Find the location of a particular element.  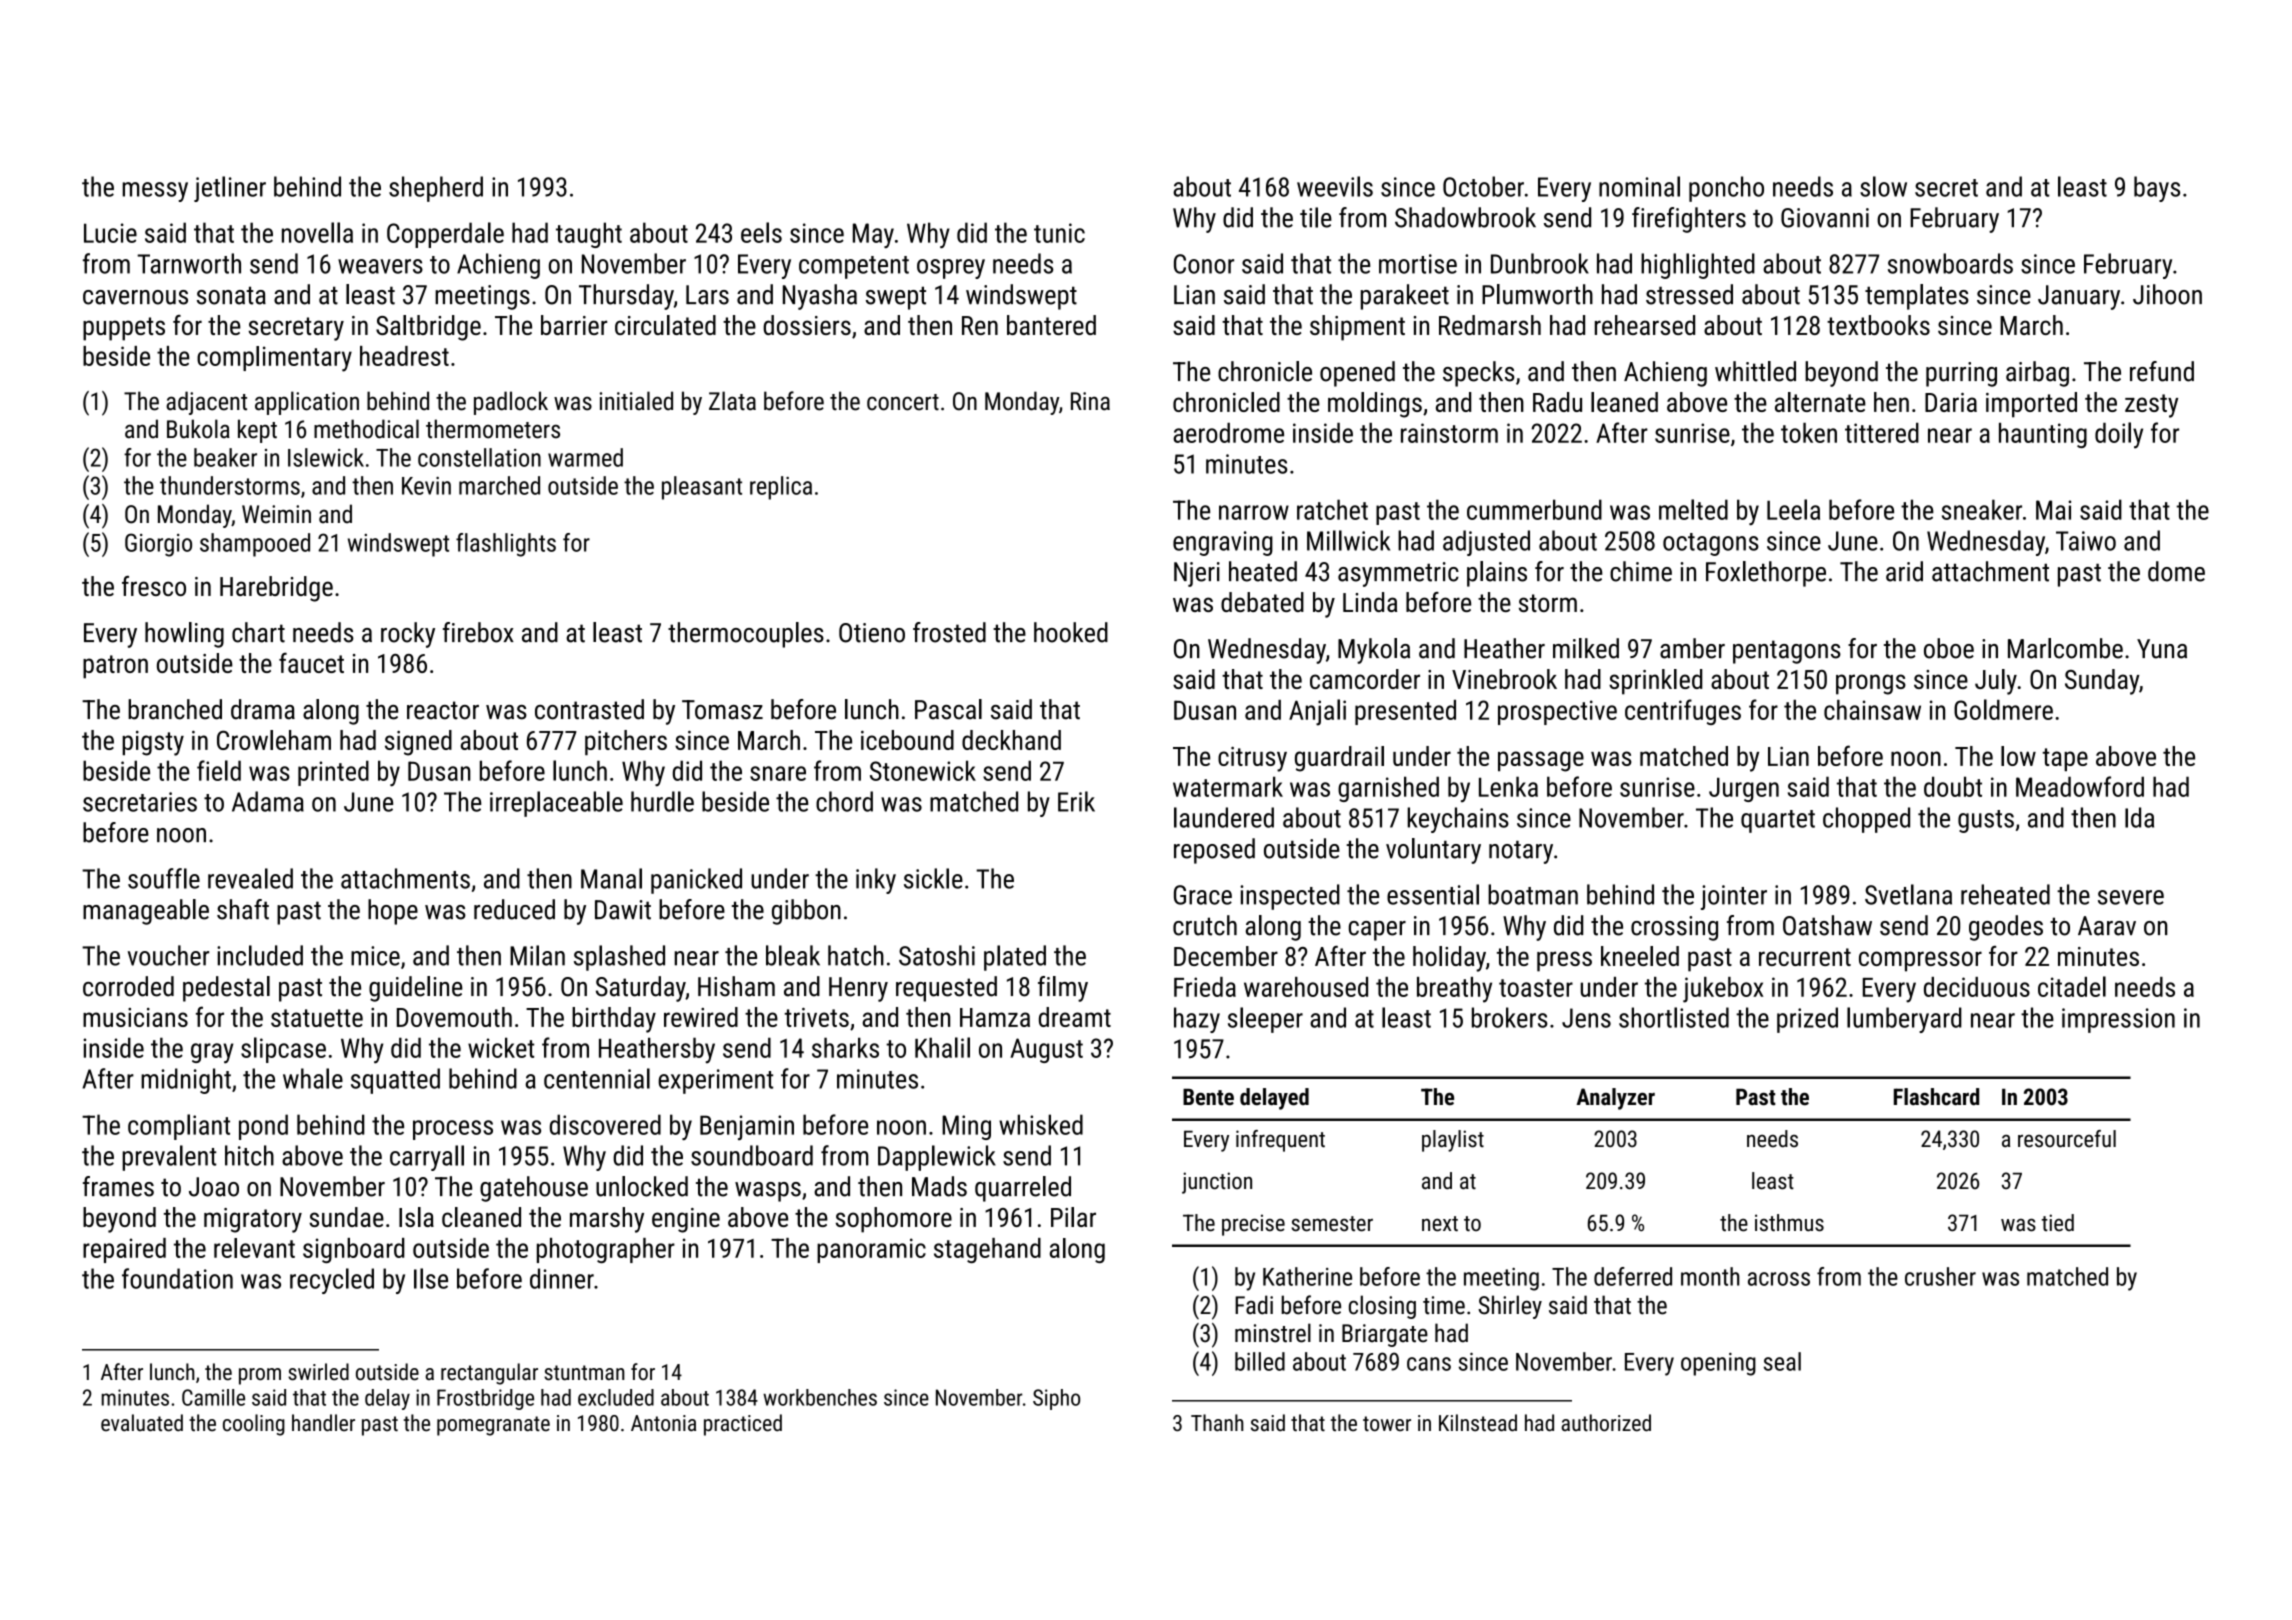

watermark is located at coordinates (1228, 786).
